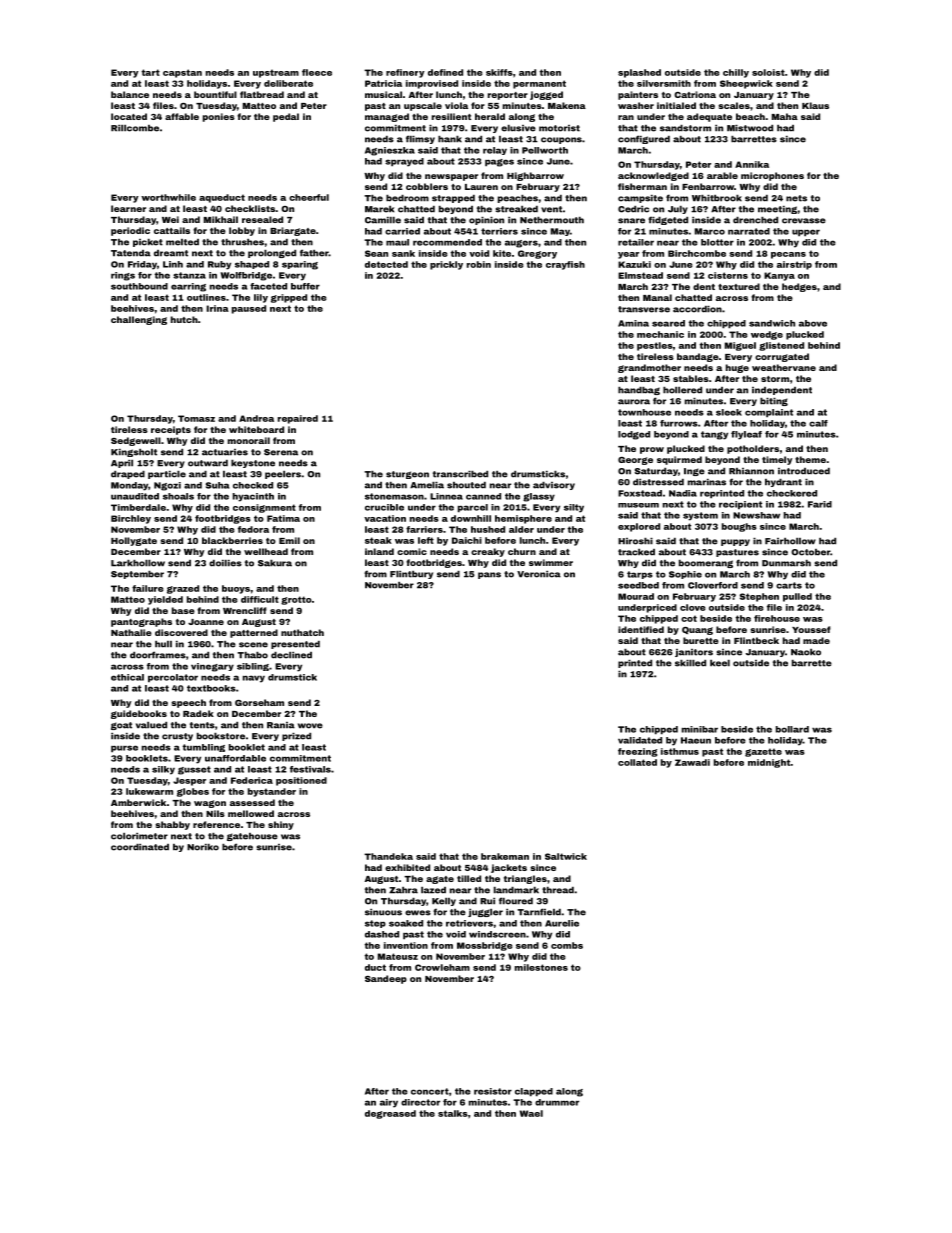 The image size is (952, 1233). Describe the element at coordinates (249, 309) in the page. I see `paused` at that location.
